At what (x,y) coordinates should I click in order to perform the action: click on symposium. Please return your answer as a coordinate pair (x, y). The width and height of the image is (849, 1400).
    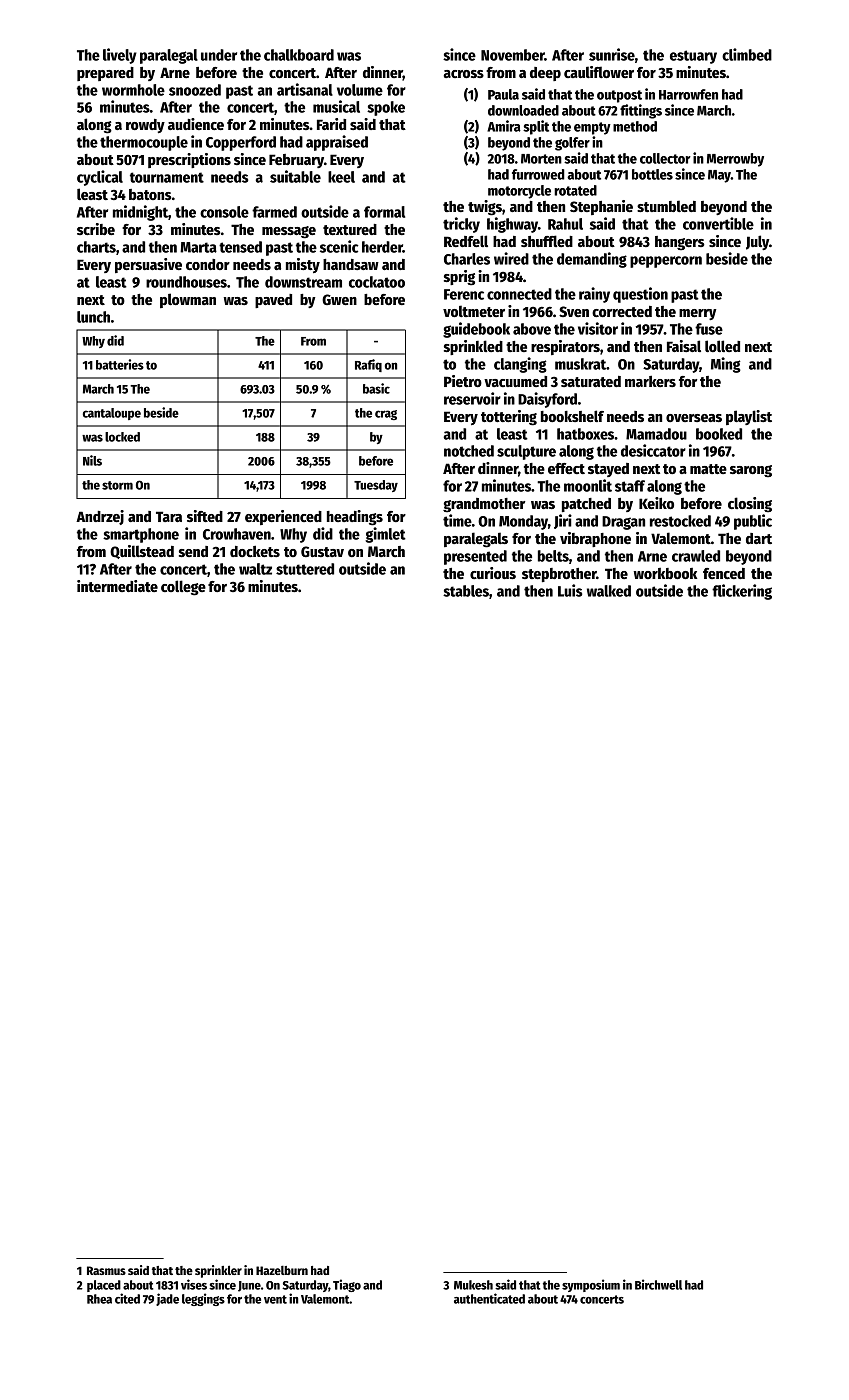
    Looking at the image, I should click on (591, 1285).
